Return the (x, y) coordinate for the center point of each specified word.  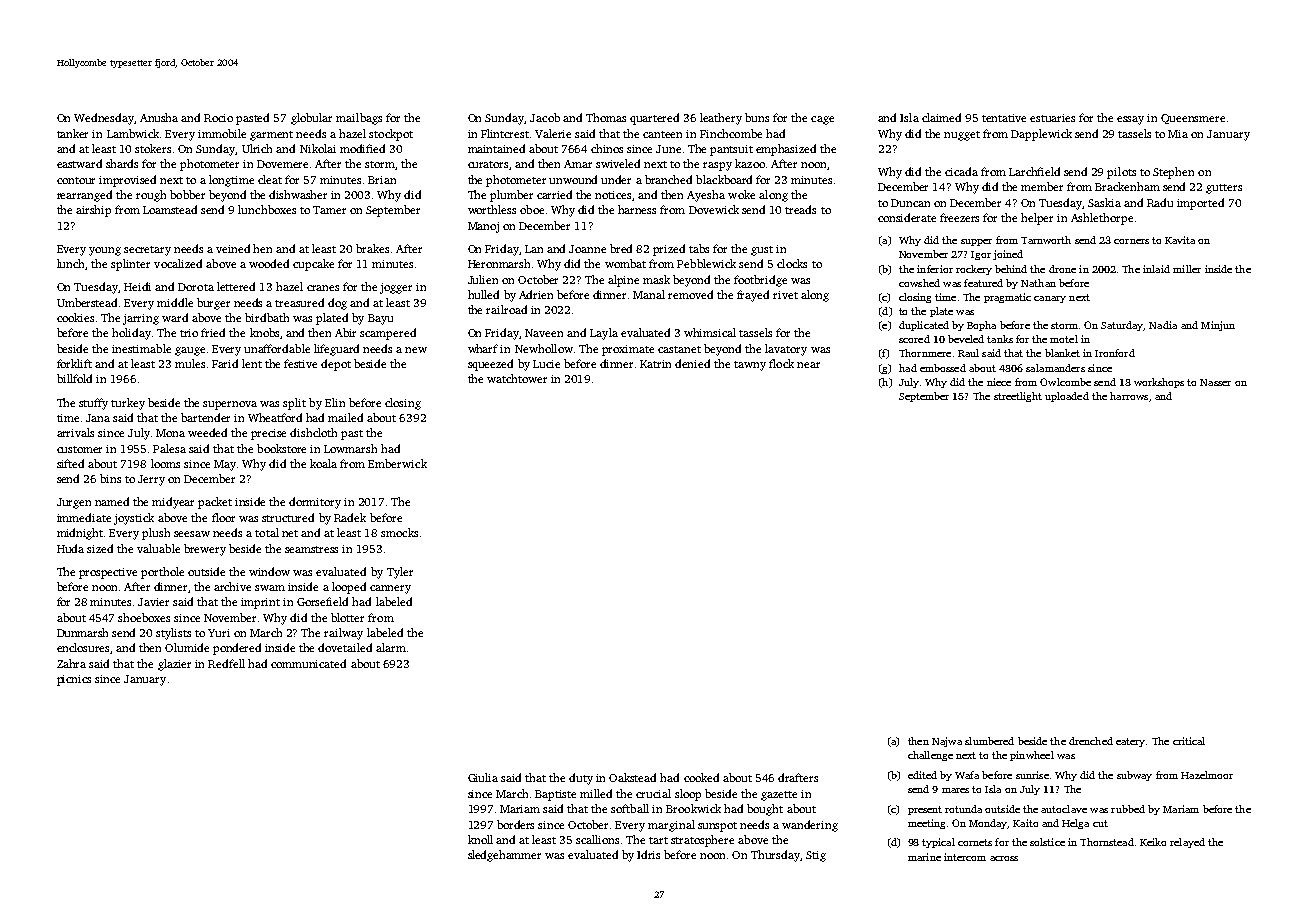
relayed (1187, 843)
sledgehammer (504, 856)
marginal (671, 826)
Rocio (218, 118)
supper (976, 242)
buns (757, 117)
